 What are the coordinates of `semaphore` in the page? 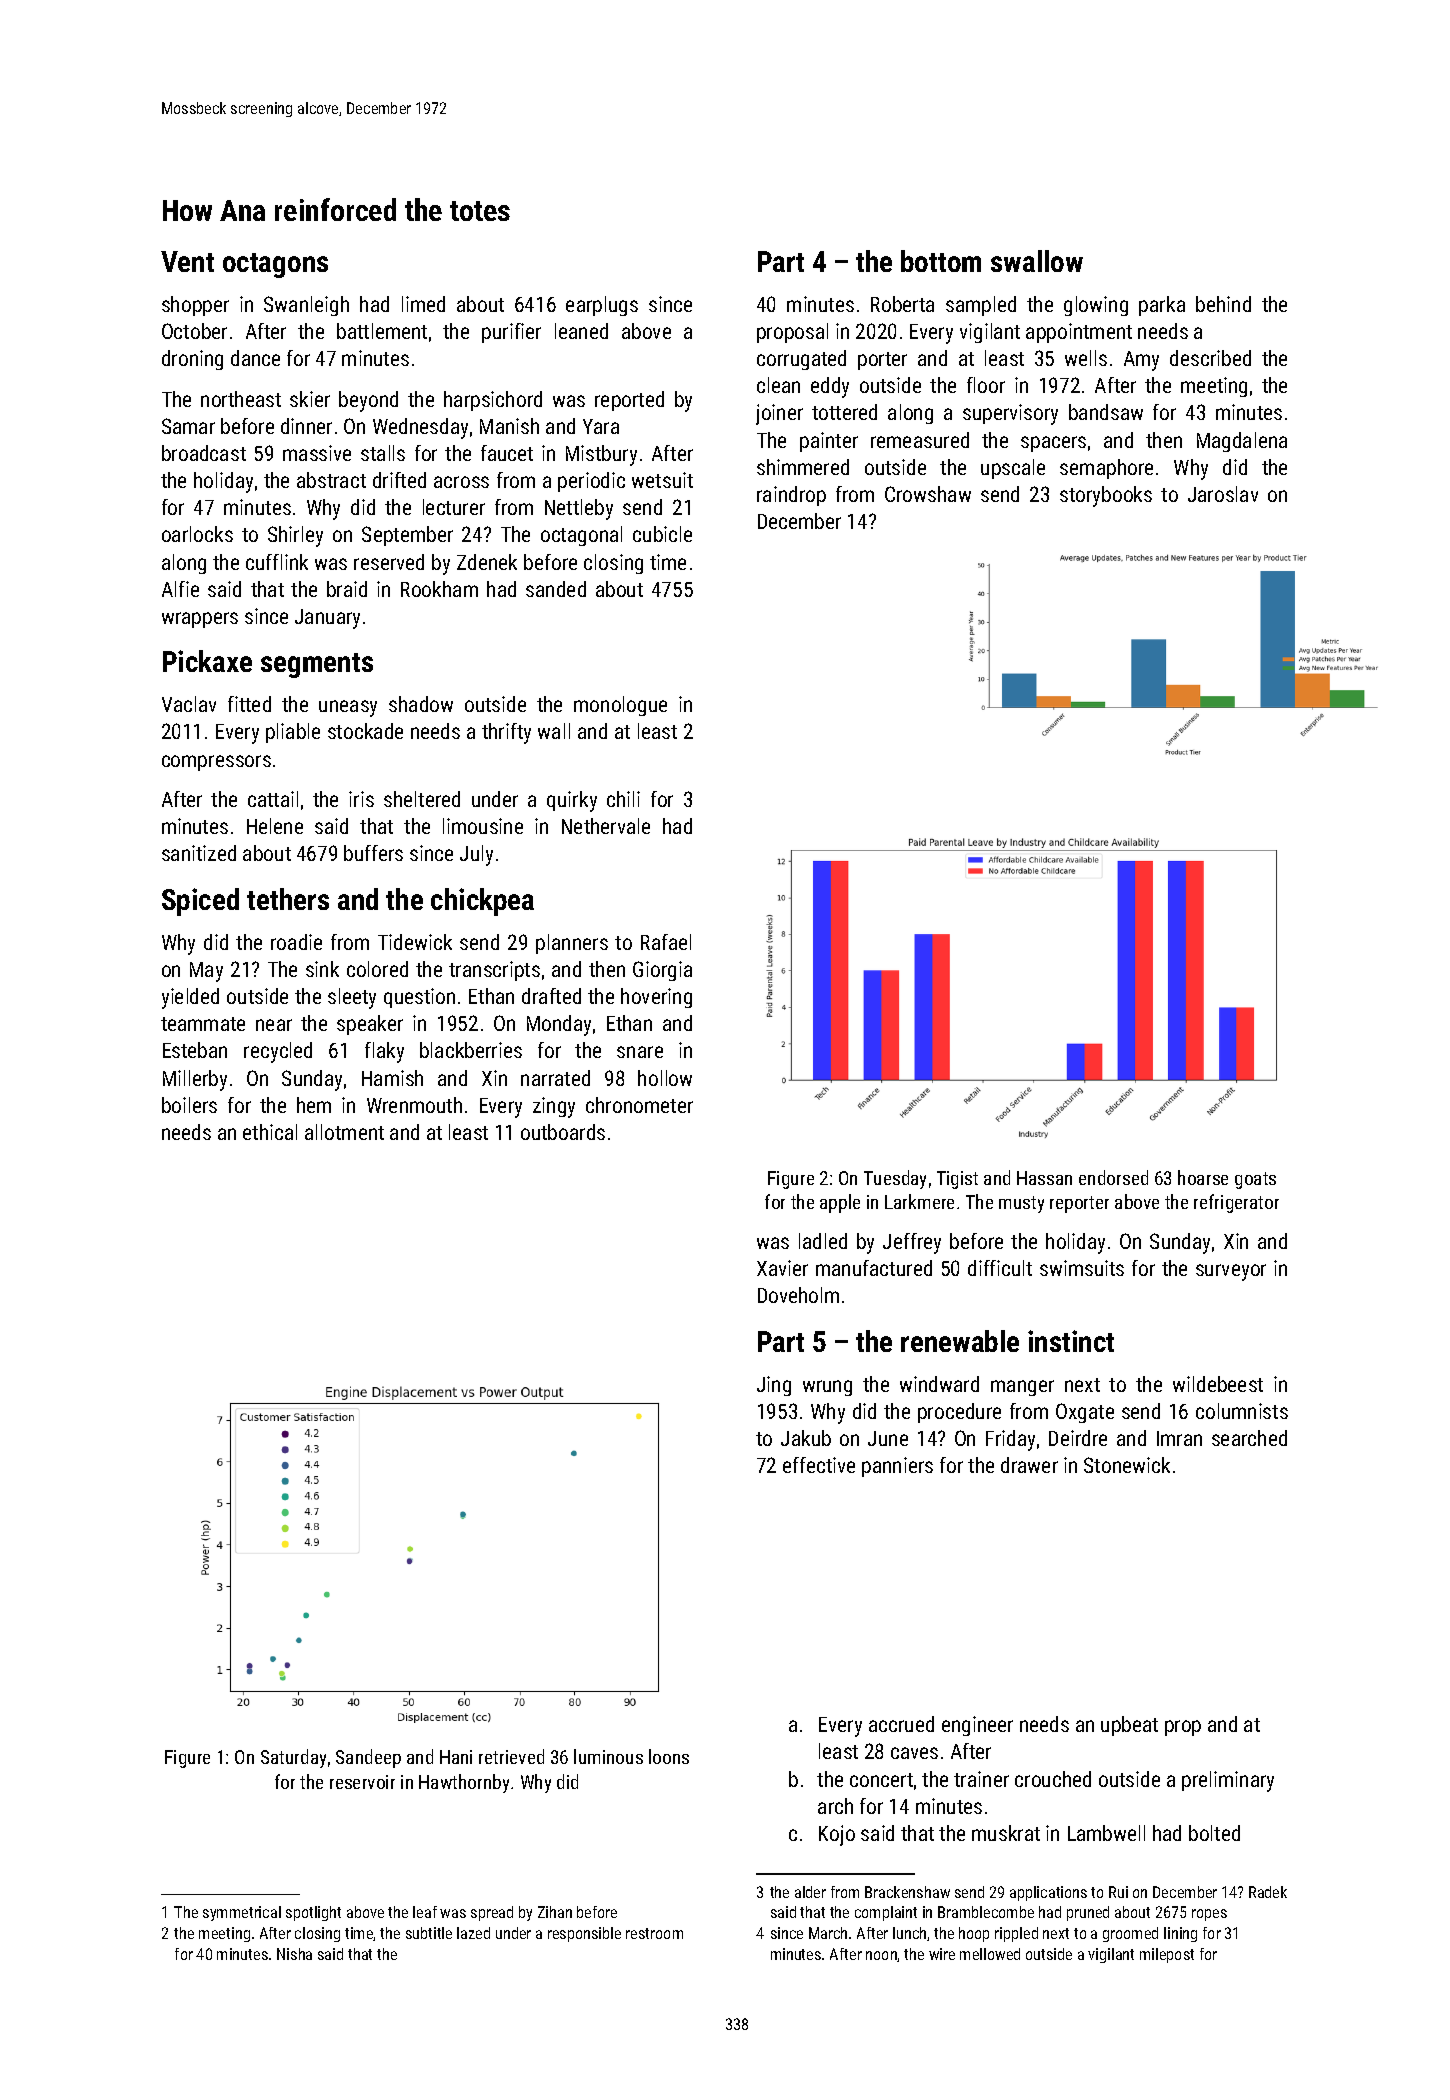 It's located at (1106, 469).
